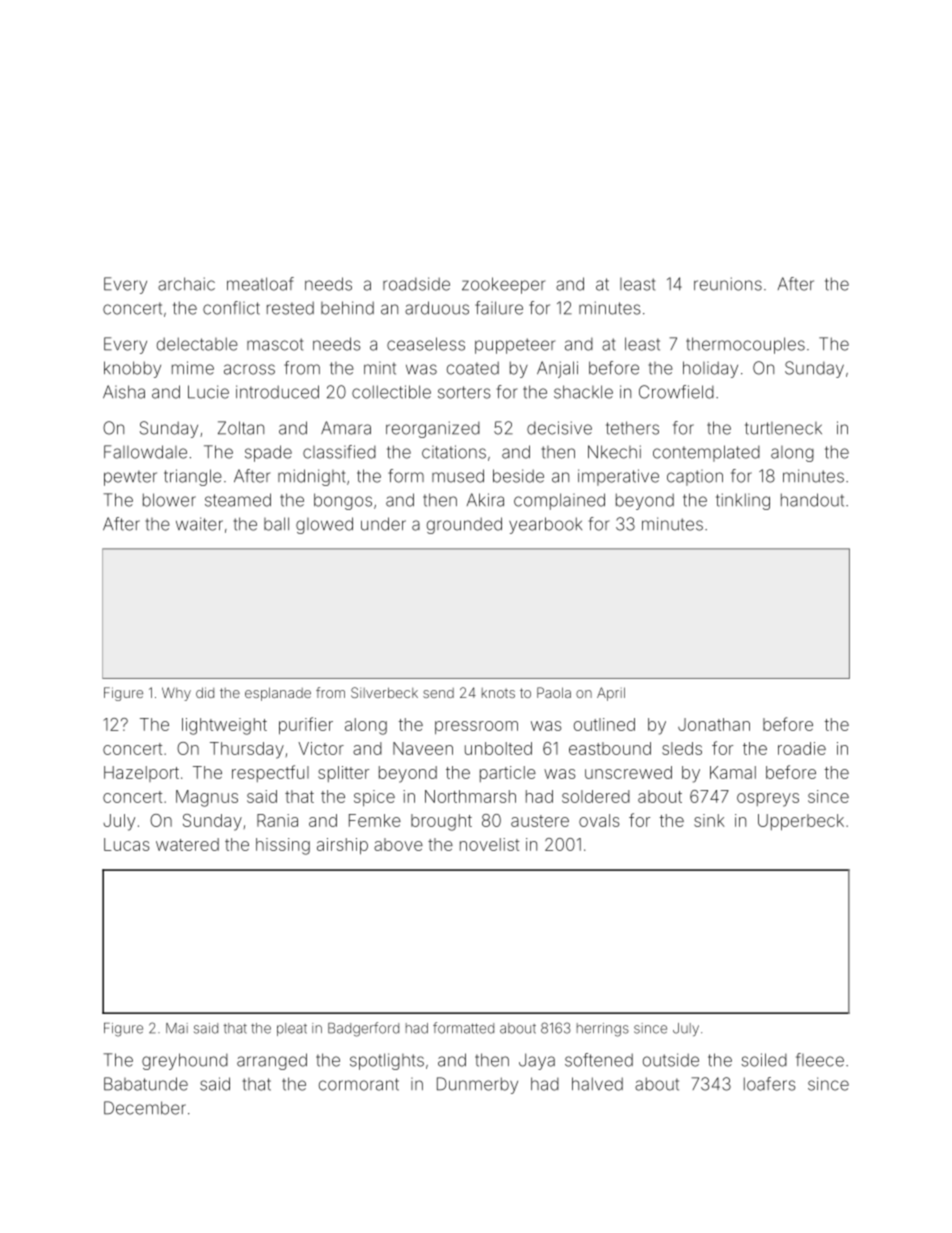 The height and width of the page is (1233, 952). Describe the element at coordinates (470, 796) in the page. I see `Northmarsh` at that location.
